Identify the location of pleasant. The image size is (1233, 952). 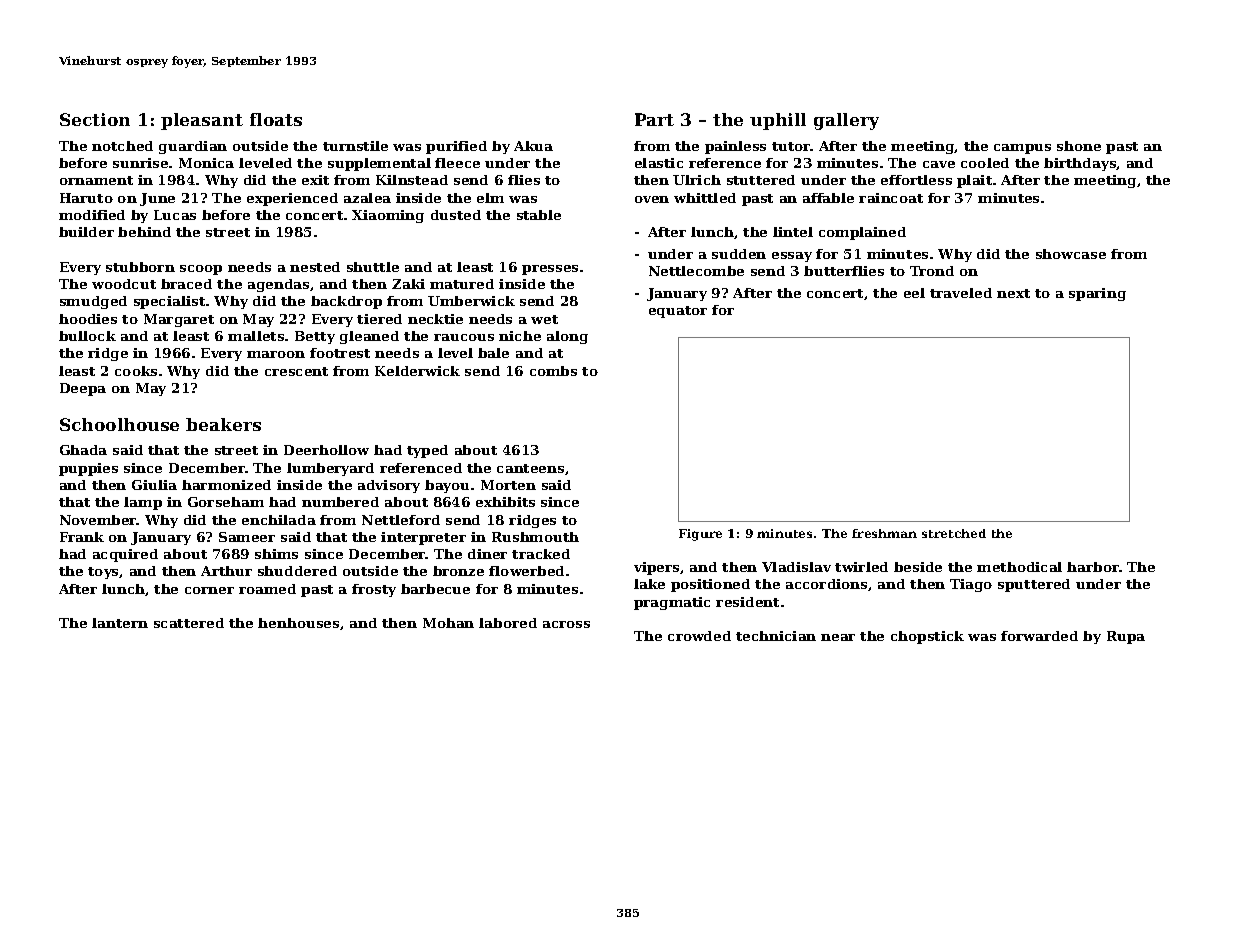
(202, 121).
